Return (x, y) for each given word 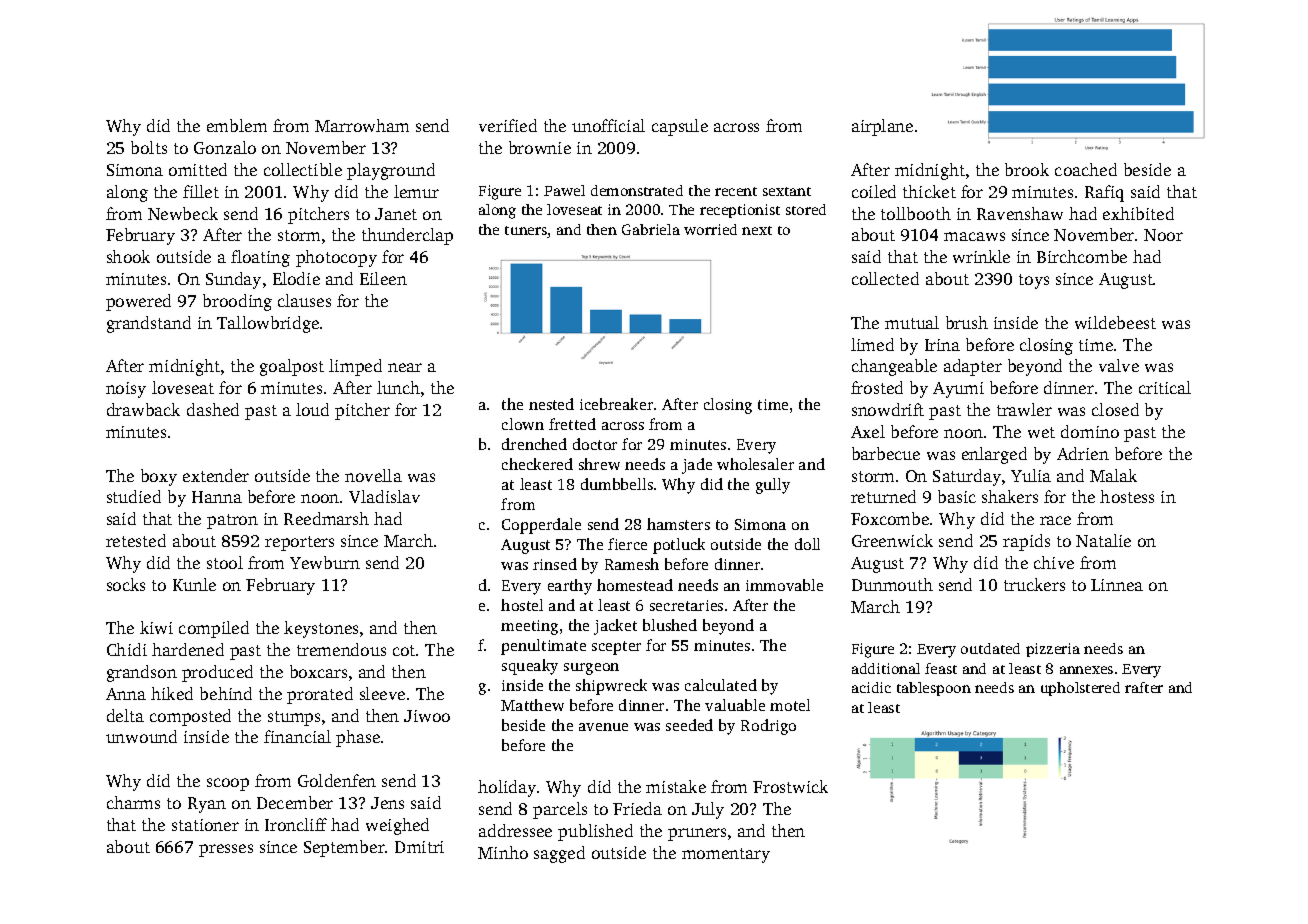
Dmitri (419, 847)
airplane (882, 127)
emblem (237, 125)
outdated (990, 648)
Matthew (532, 705)
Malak (1113, 475)
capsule (680, 127)
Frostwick (790, 786)
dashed (213, 409)
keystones (321, 629)
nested (551, 404)
